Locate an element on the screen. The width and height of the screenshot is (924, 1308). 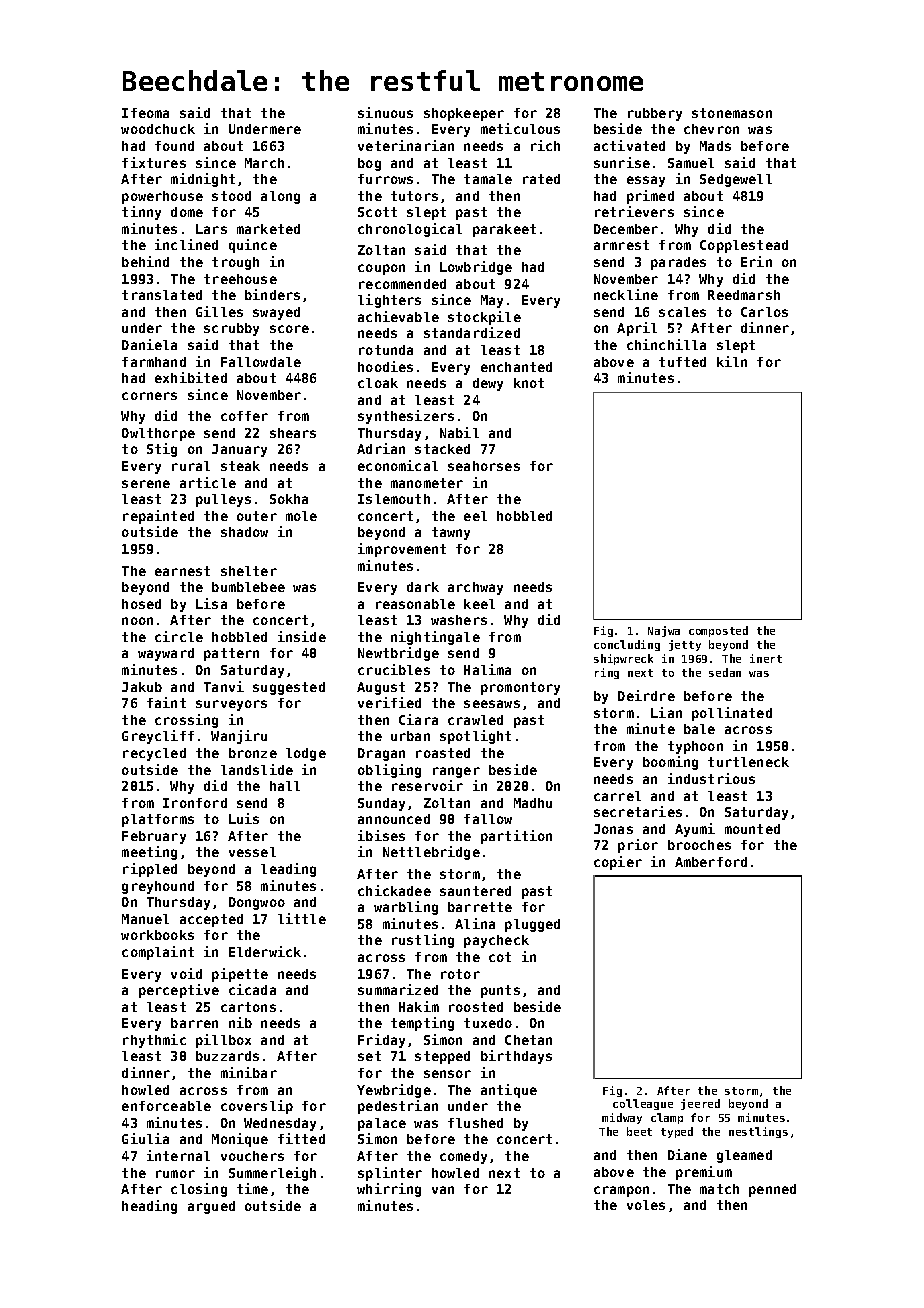
seahorses is located at coordinates (484, 466).
